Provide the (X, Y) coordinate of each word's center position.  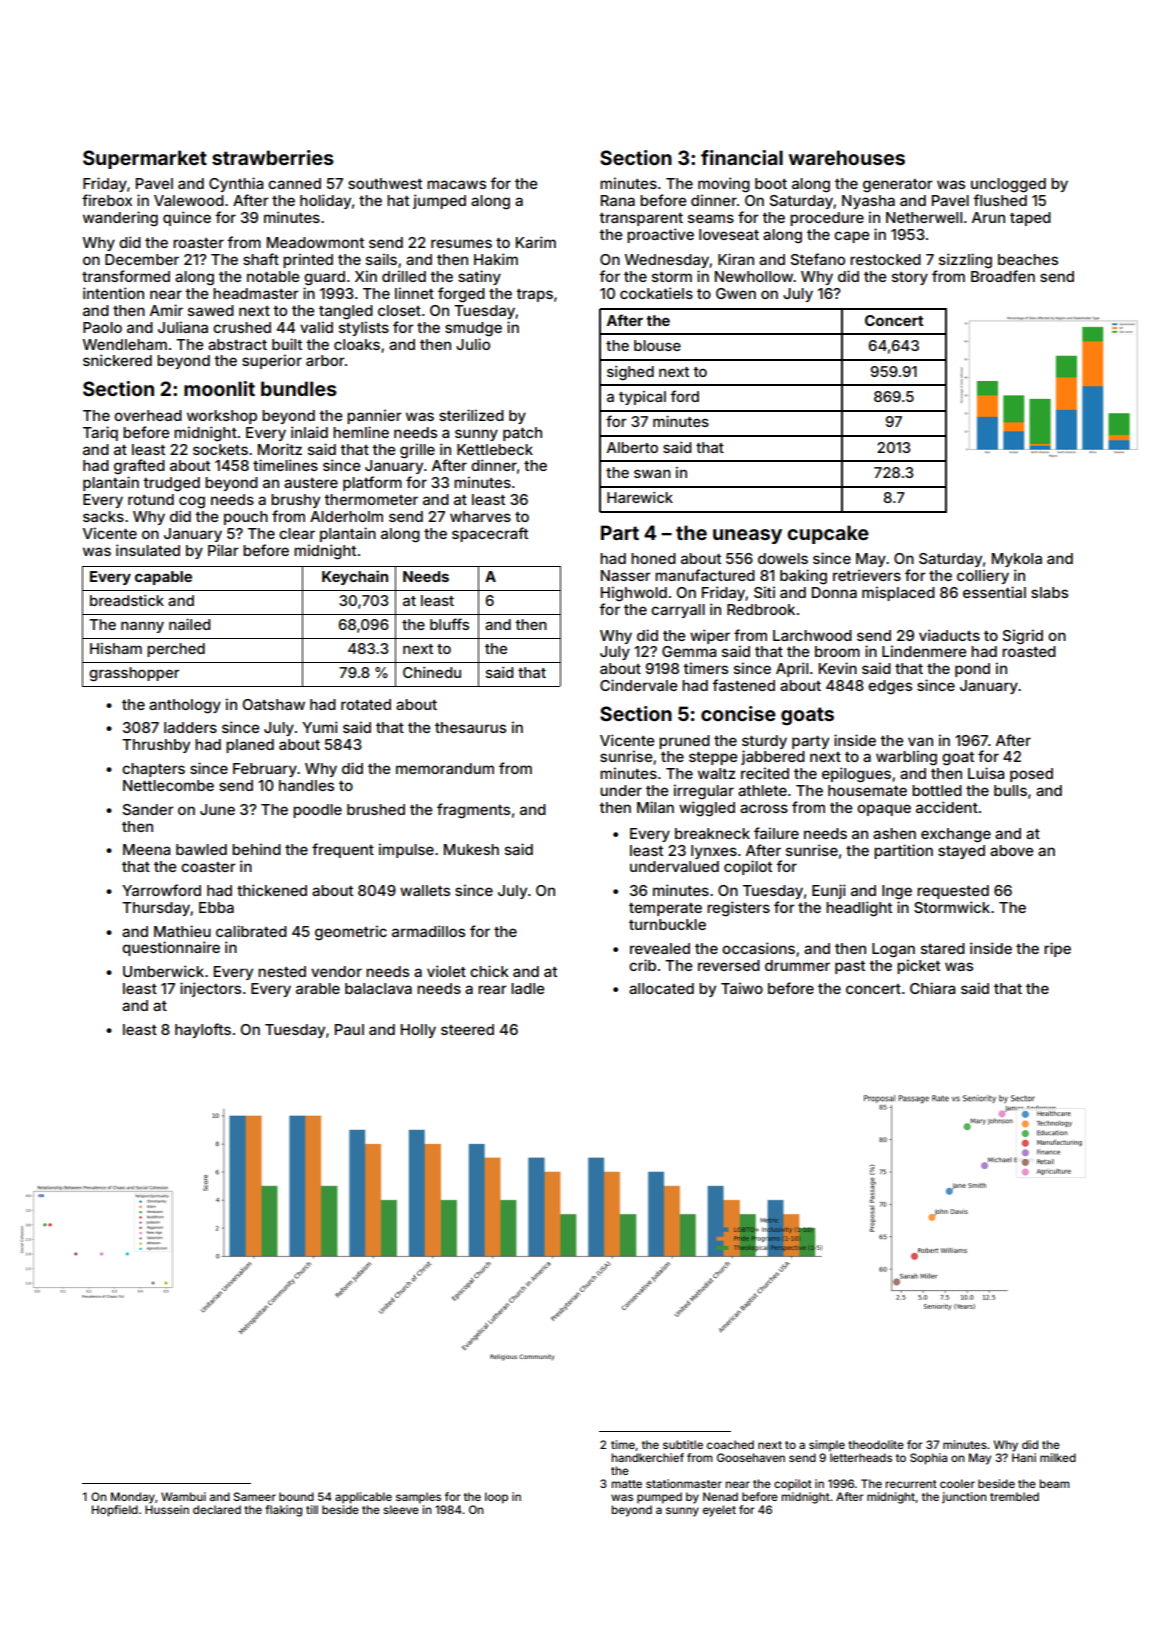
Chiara (932, 988)
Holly (418, 1031)
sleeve (401, 1509)
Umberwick (163, 971)
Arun (988, 217)
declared (217, 1509)
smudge (473, 329)
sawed (211, 310)
